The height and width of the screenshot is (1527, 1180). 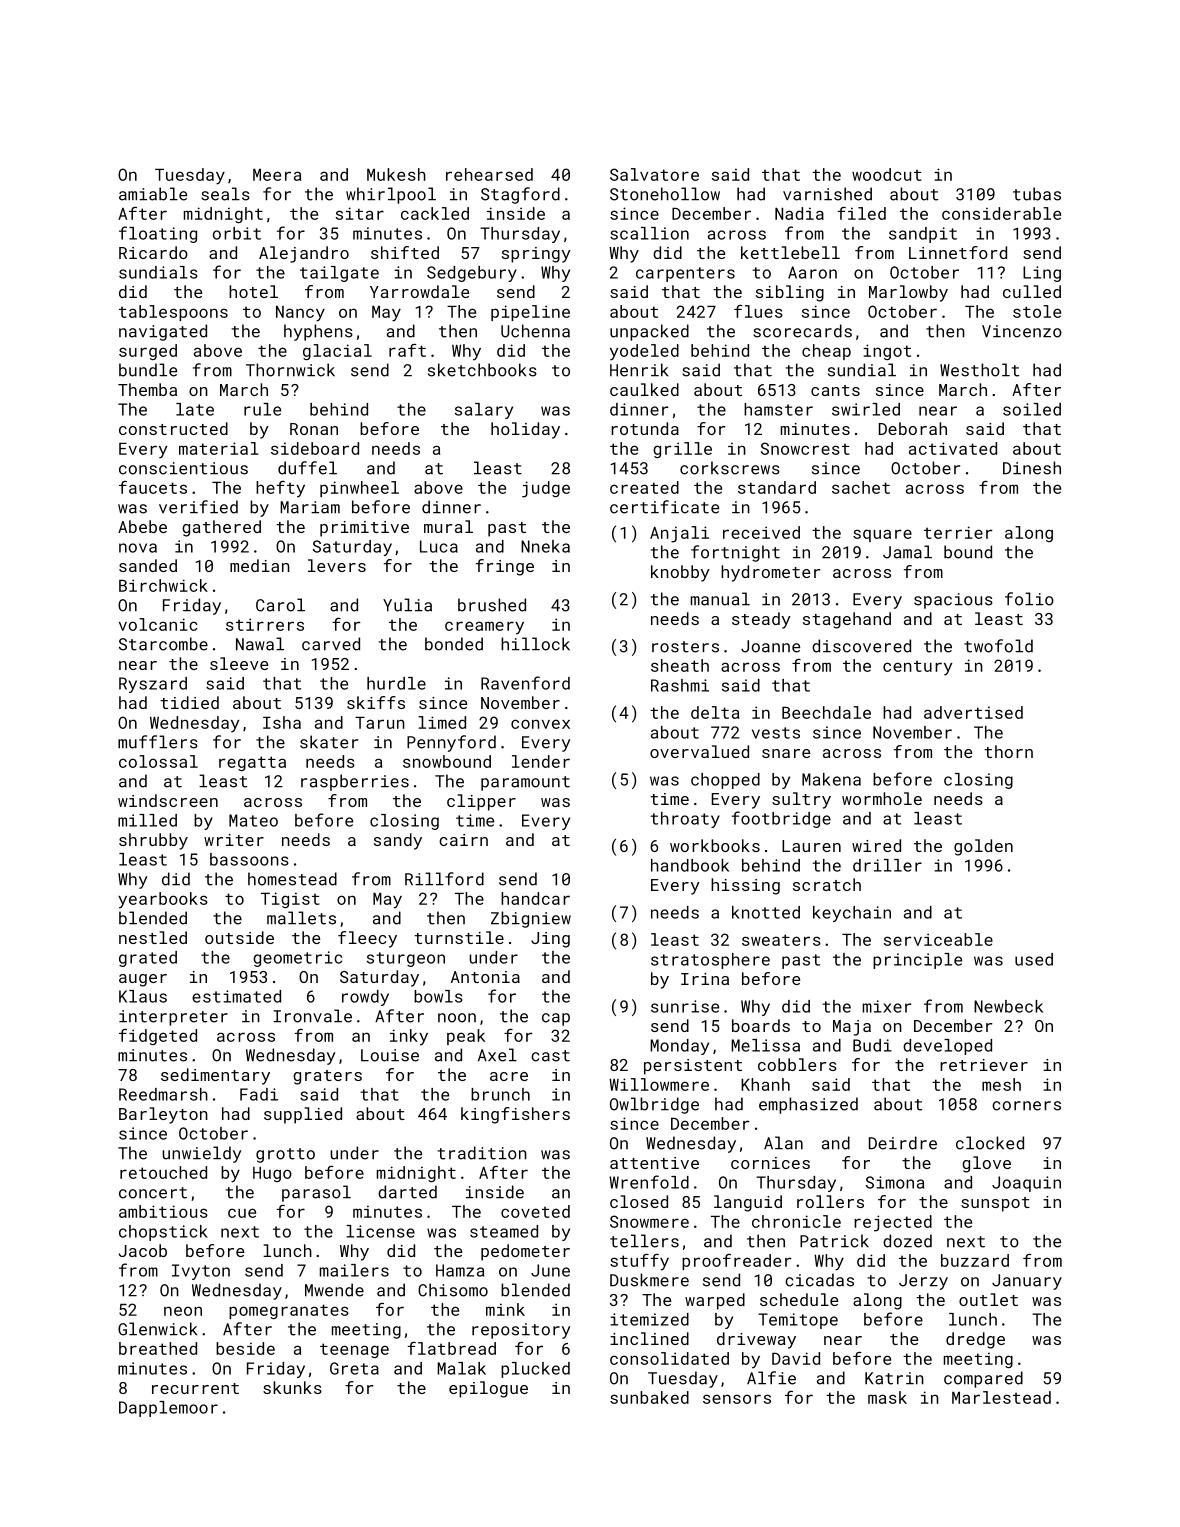 I want to click on Newbeck, so click(x=1008, y=1006).
